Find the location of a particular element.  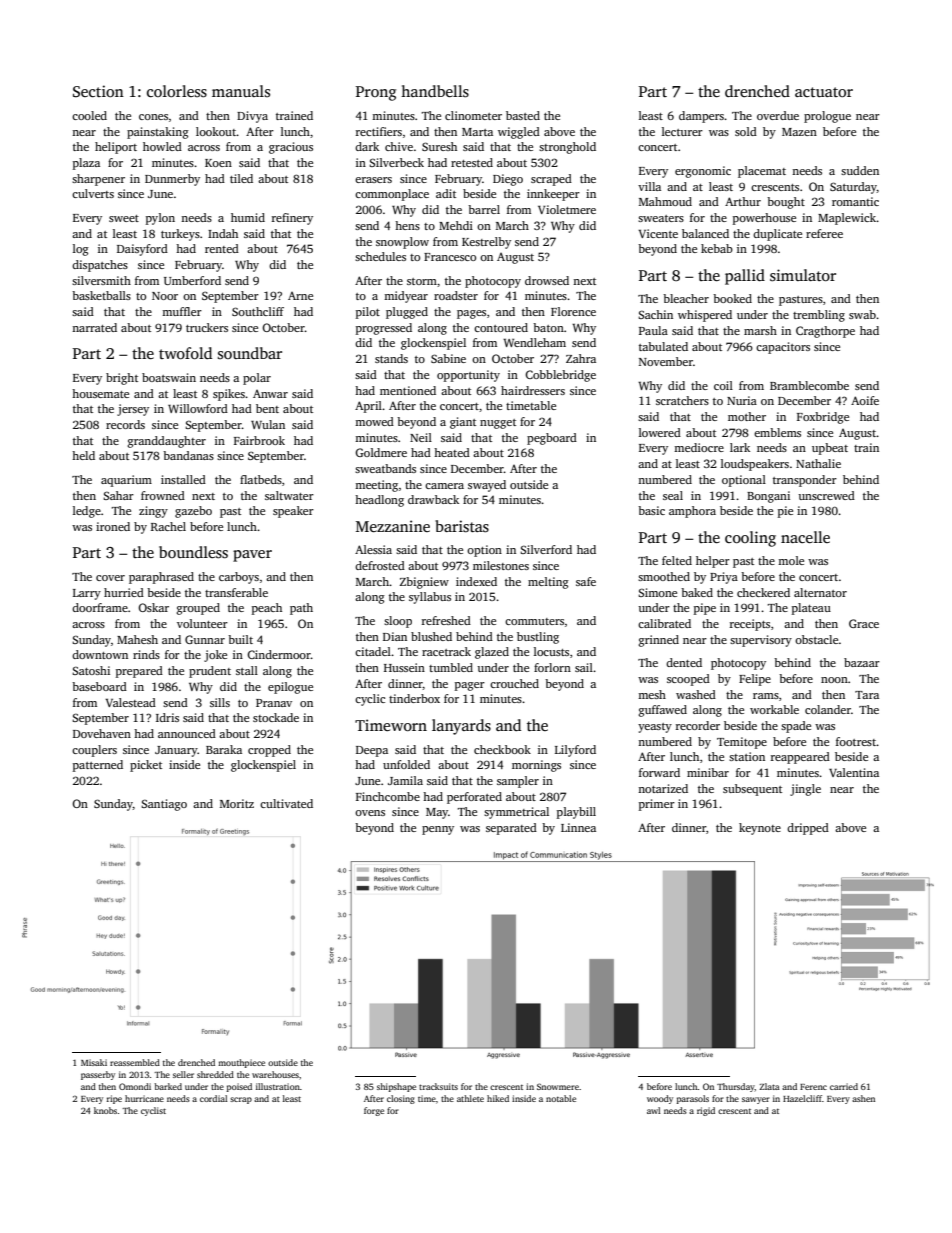

handbells is located at coordinates (435, 91).
